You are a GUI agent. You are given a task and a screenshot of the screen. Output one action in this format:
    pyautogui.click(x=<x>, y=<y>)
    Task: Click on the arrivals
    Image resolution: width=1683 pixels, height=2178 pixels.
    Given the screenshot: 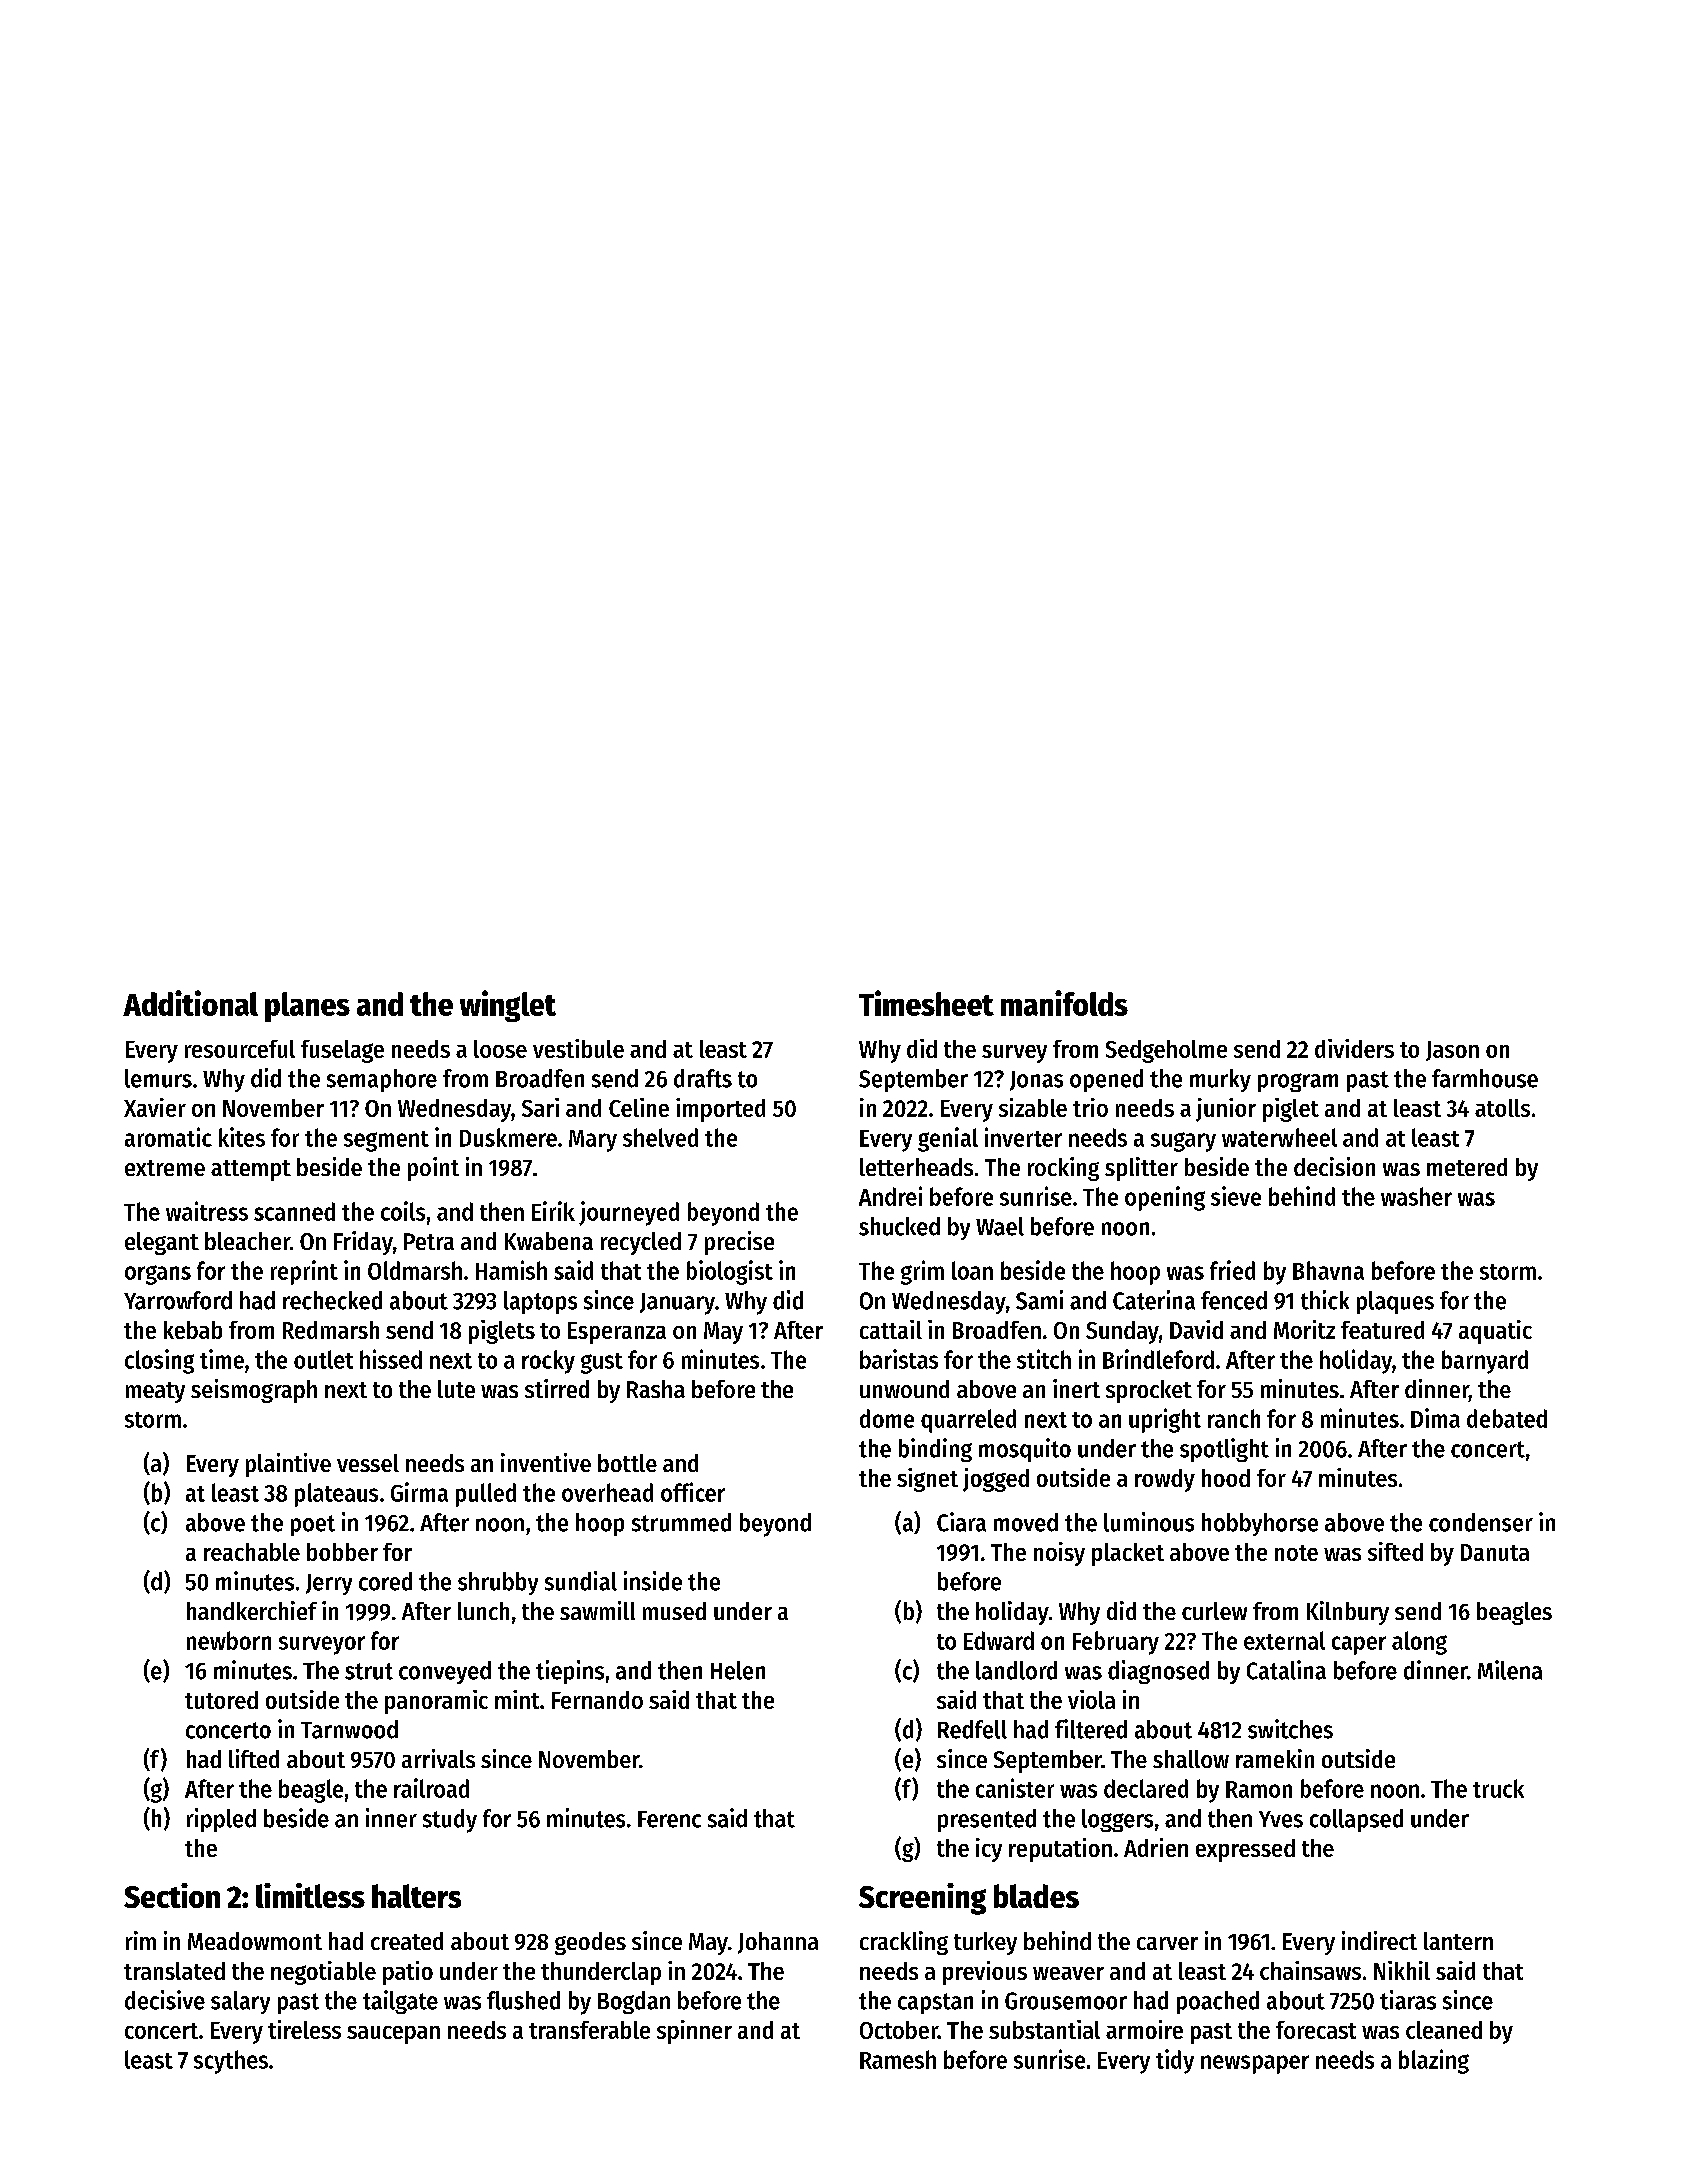 What is the action you would take?
    pyautogui.click(x=438, y=1758)
